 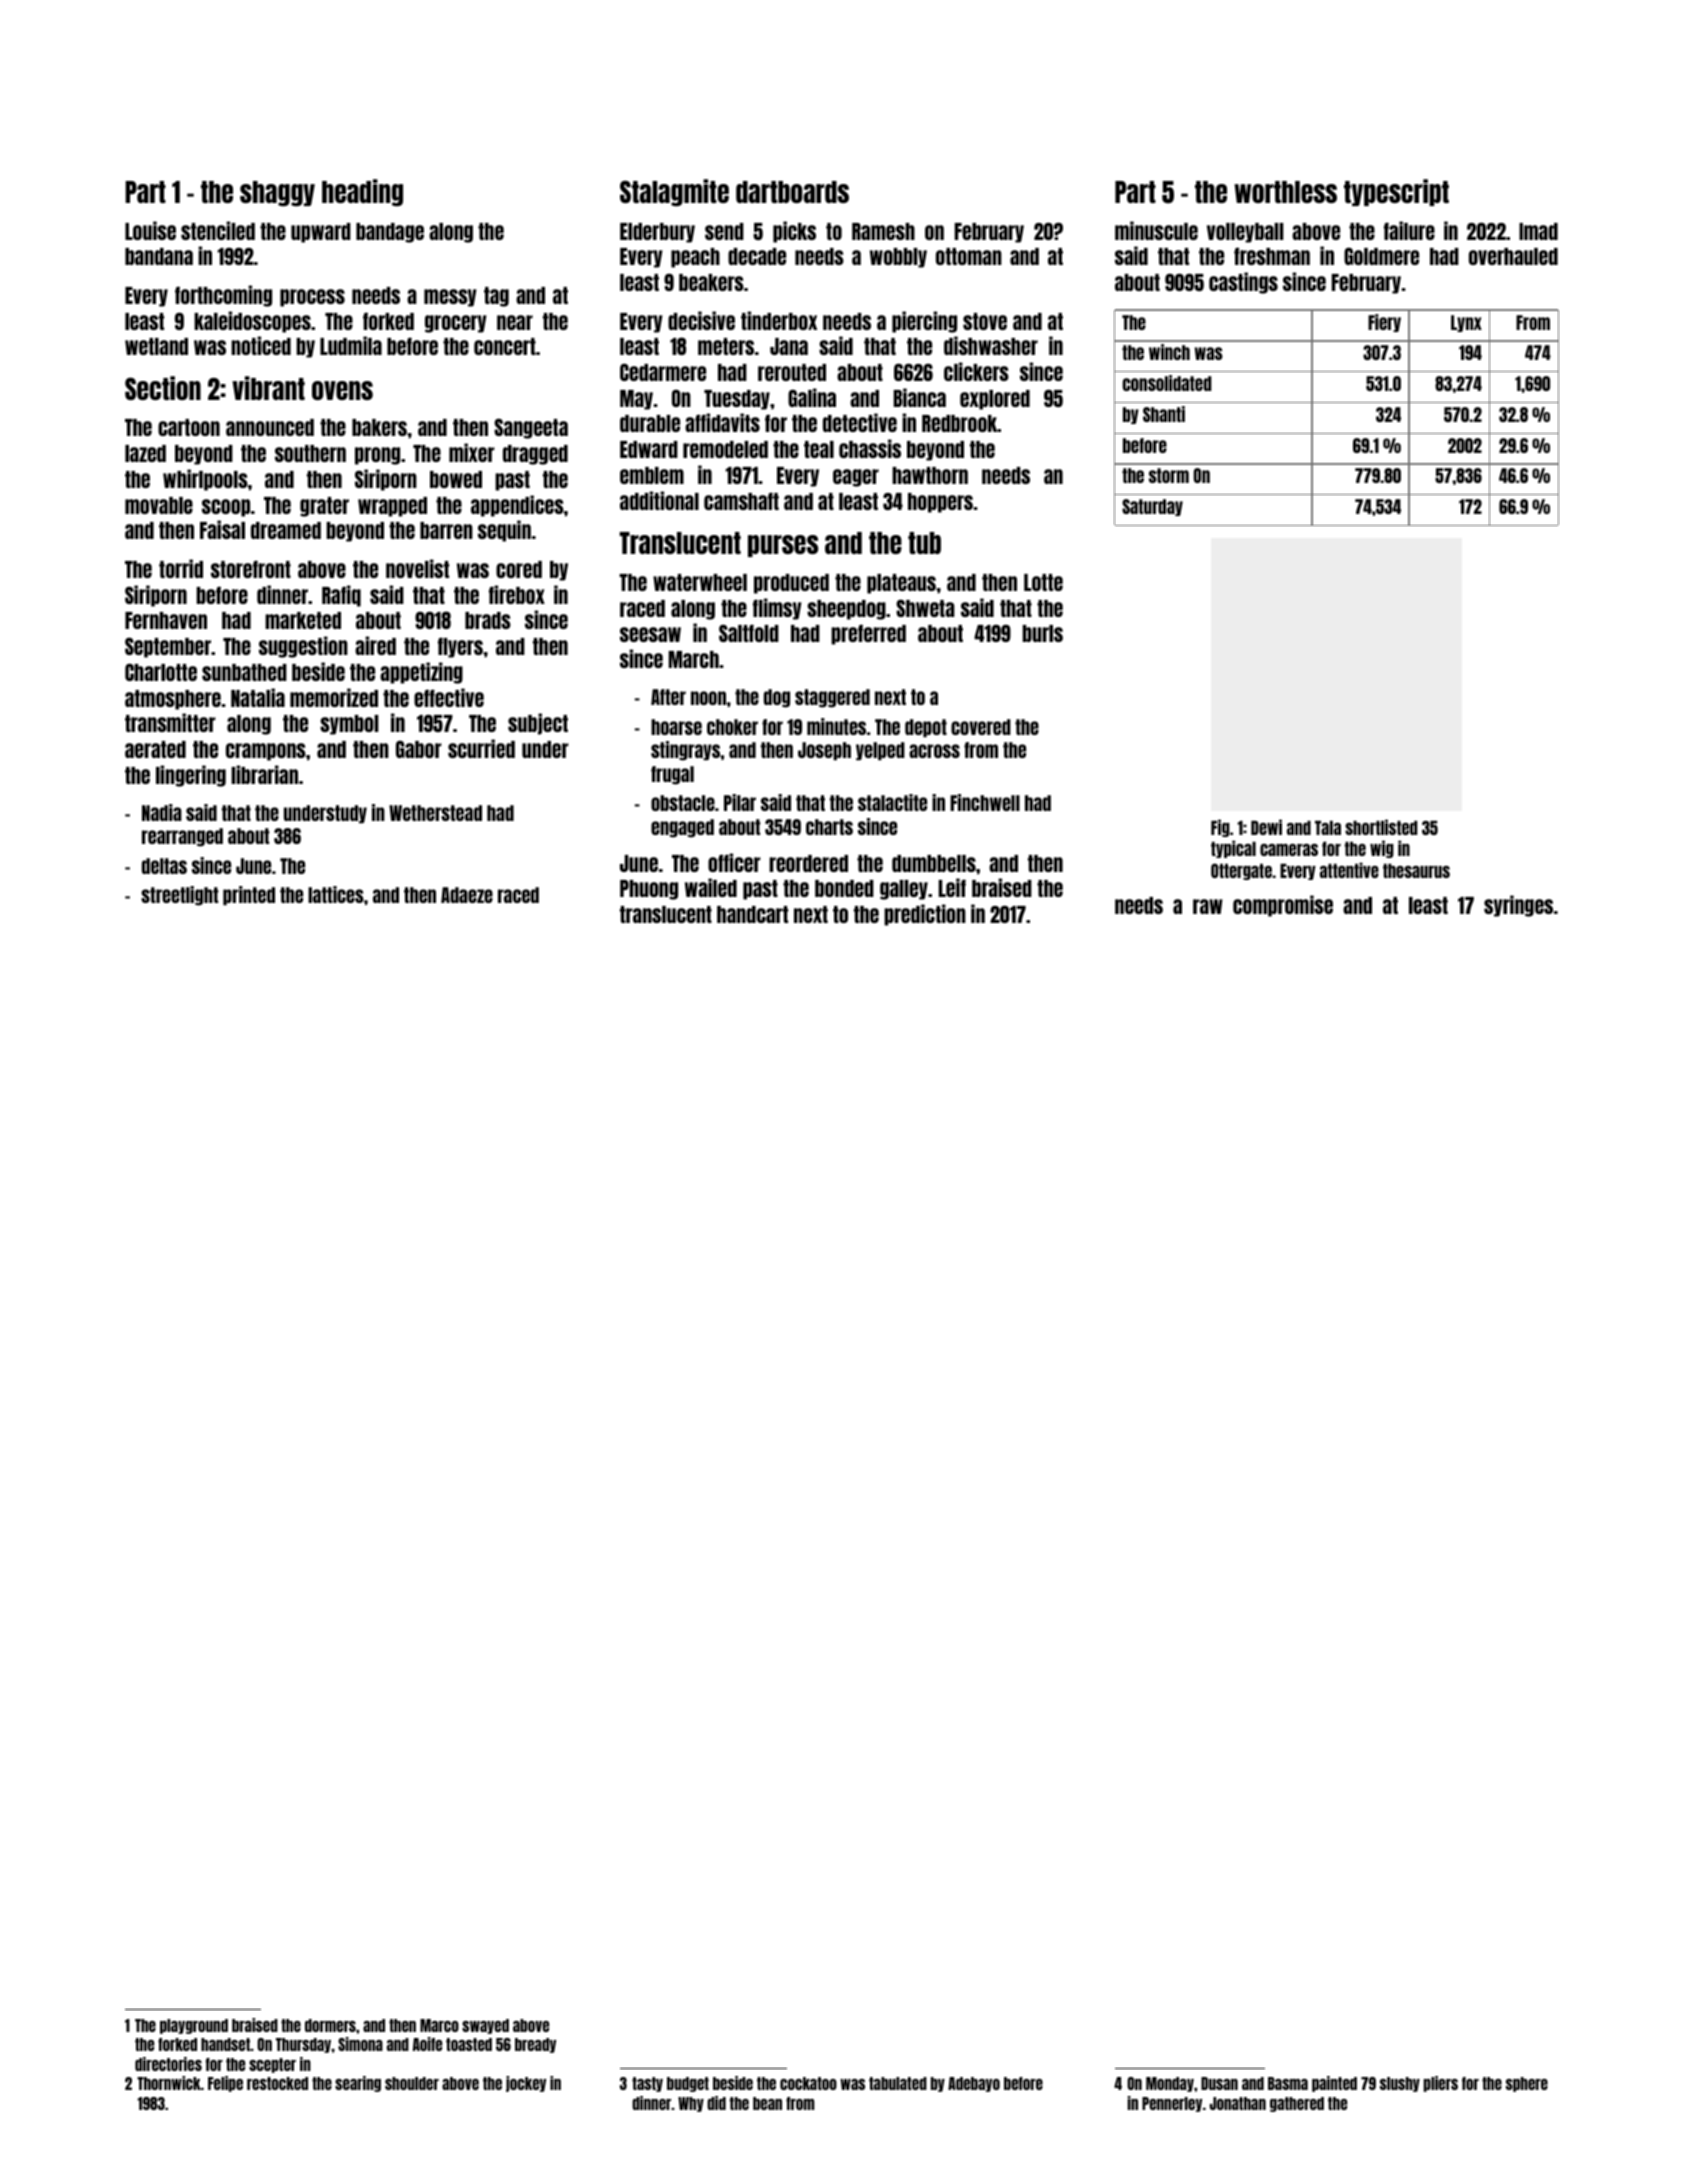 I want to click on pliers, so click(x=1441, y=2084).
